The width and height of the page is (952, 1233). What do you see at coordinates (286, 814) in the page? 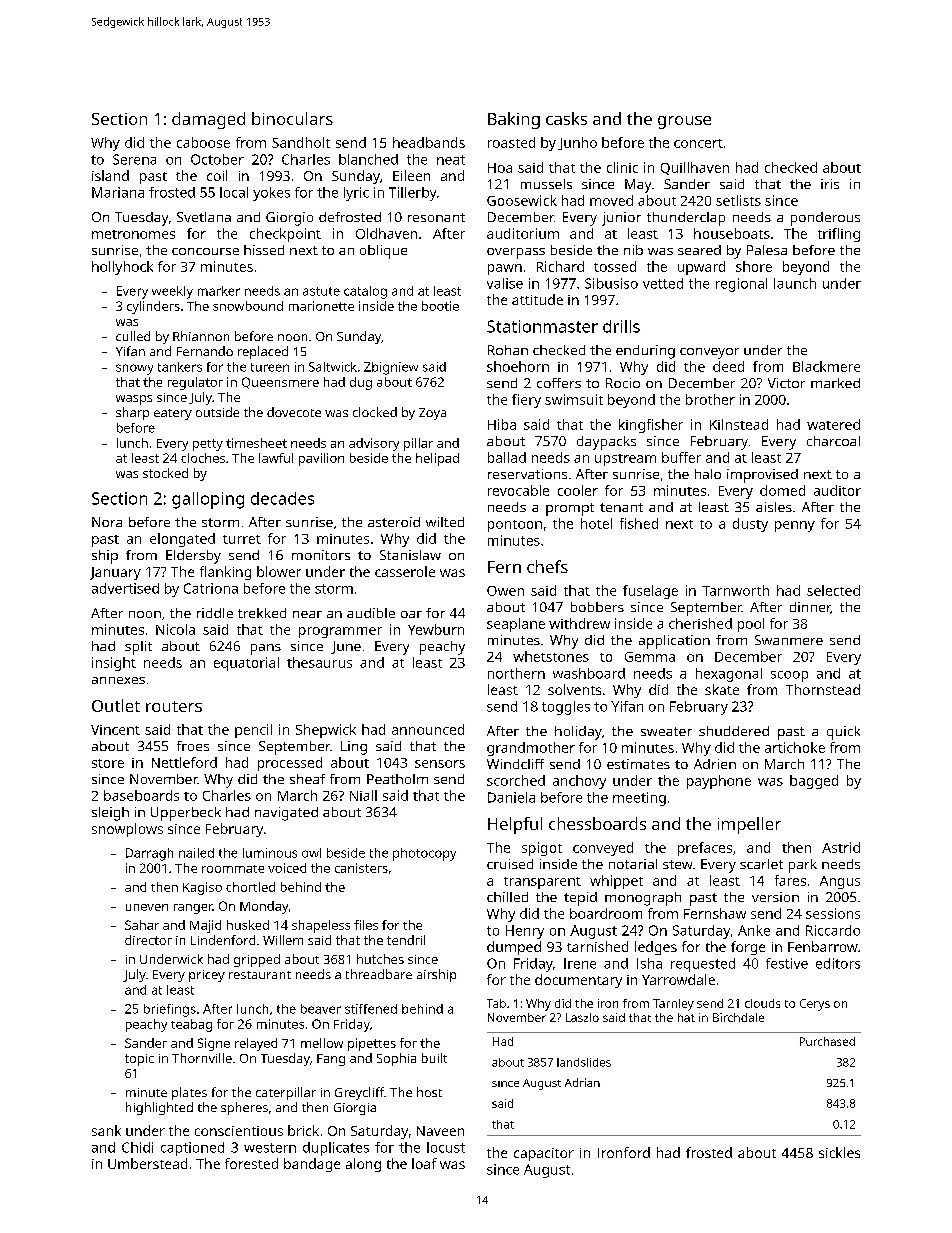
I see `navigated` at bounding box center [286, 814].
